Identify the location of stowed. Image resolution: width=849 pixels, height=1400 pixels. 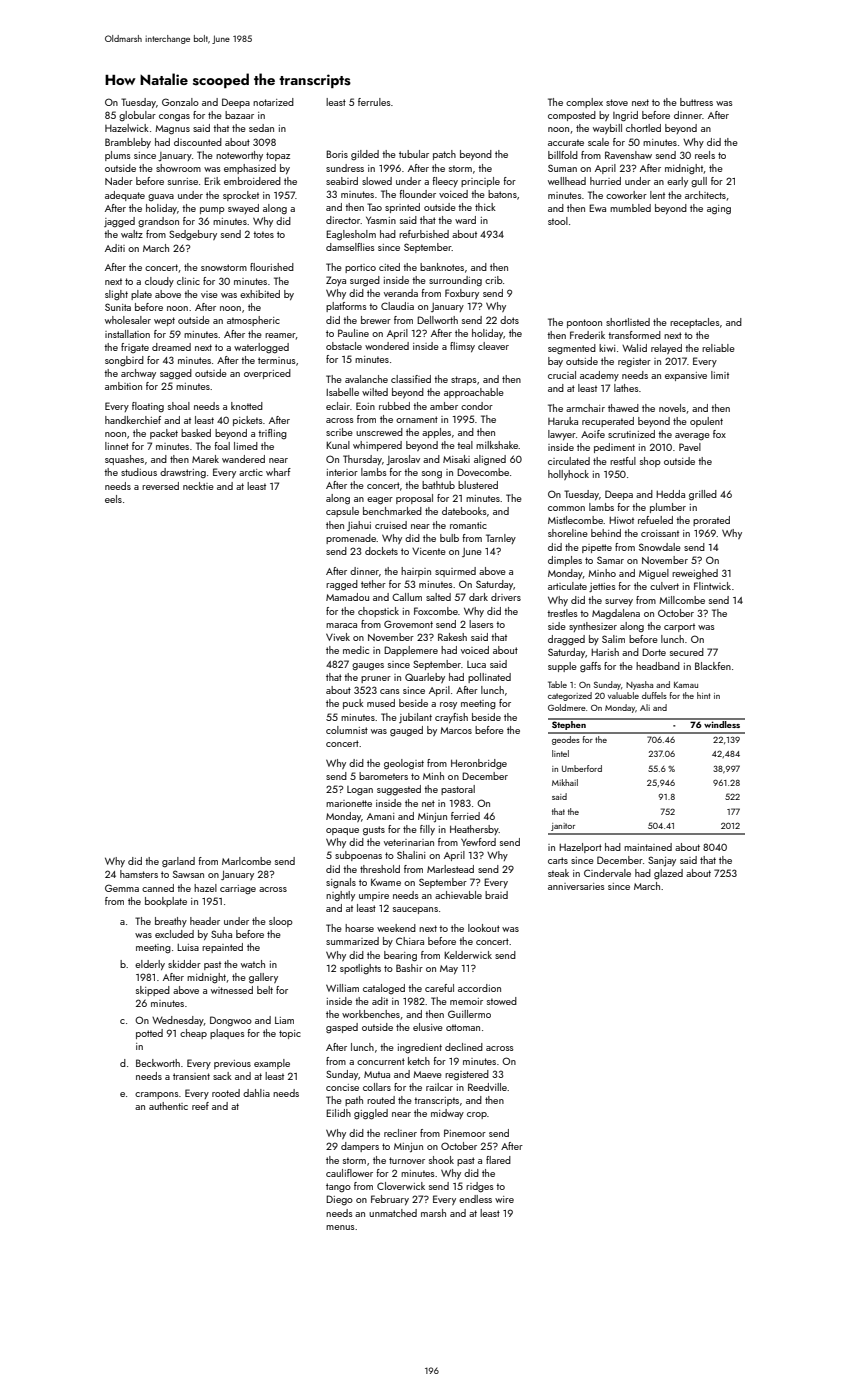
(502, 1001).
